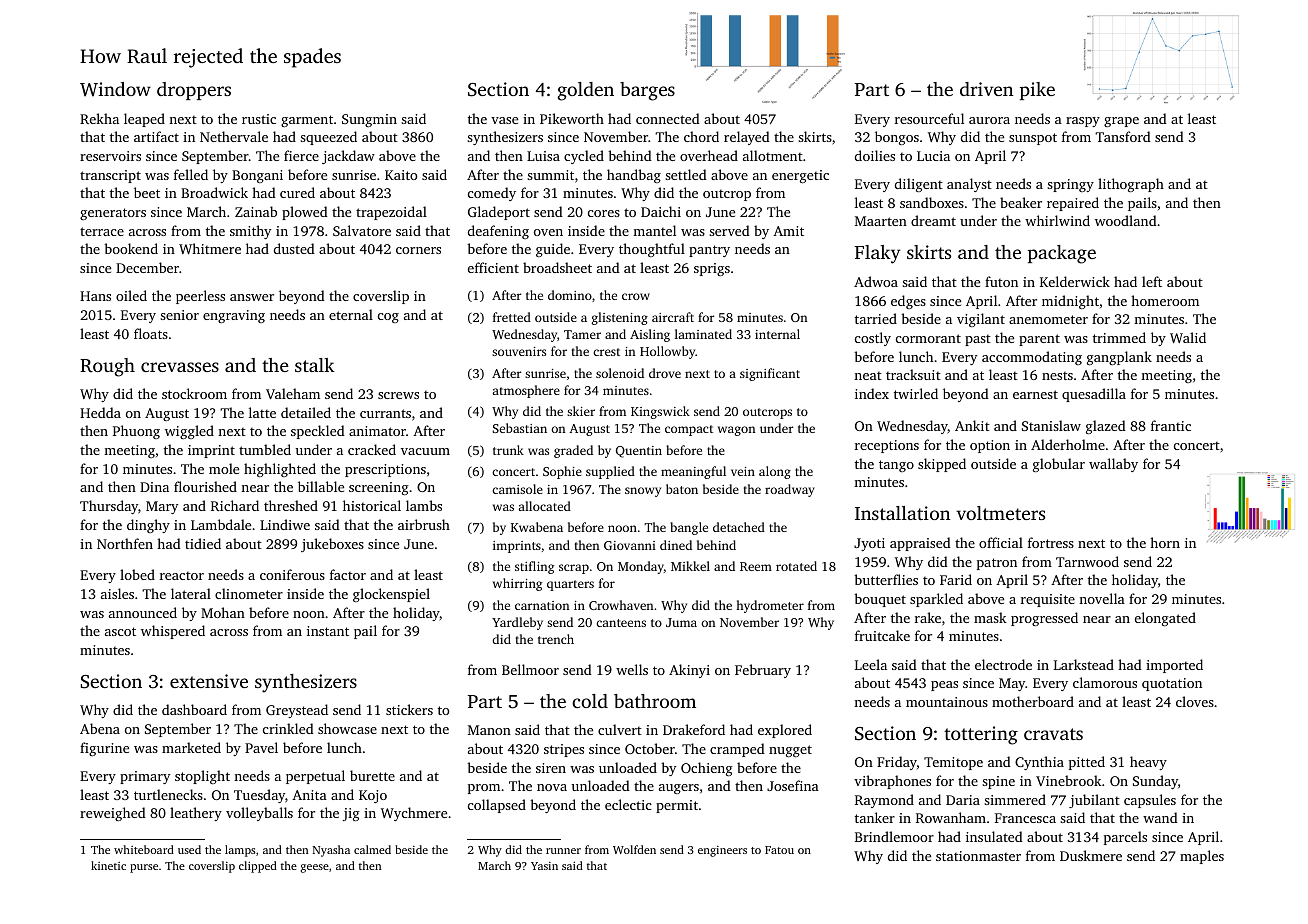 Image resolution: width=1308 pixels, height=924 pixels. Describe the element at coordinates (194, 91) in the screenshot. I see `droppers` at that location.
